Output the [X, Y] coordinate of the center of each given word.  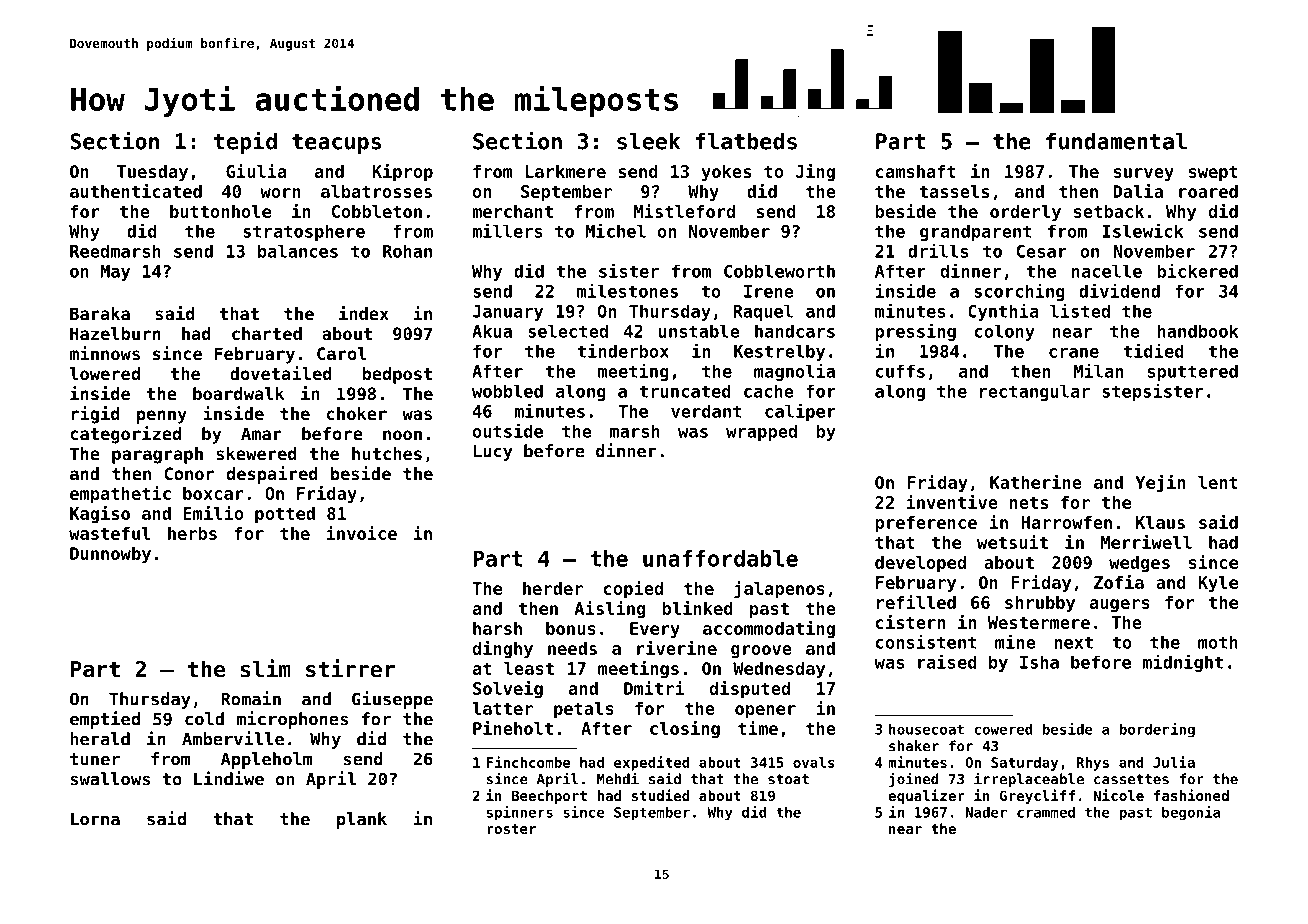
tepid [245, 142]
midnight [1182, 663]
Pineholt [513, 728]
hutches [387, 453]
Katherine [1036, 482]
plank [362, 820]
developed [920, 564]
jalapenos [779, 590]
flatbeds [746, 141]
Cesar [1042, 251]
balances [298, 251]
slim [266, 668]
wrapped [761, 432]
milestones [627, 290]
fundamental [1116, 141]
